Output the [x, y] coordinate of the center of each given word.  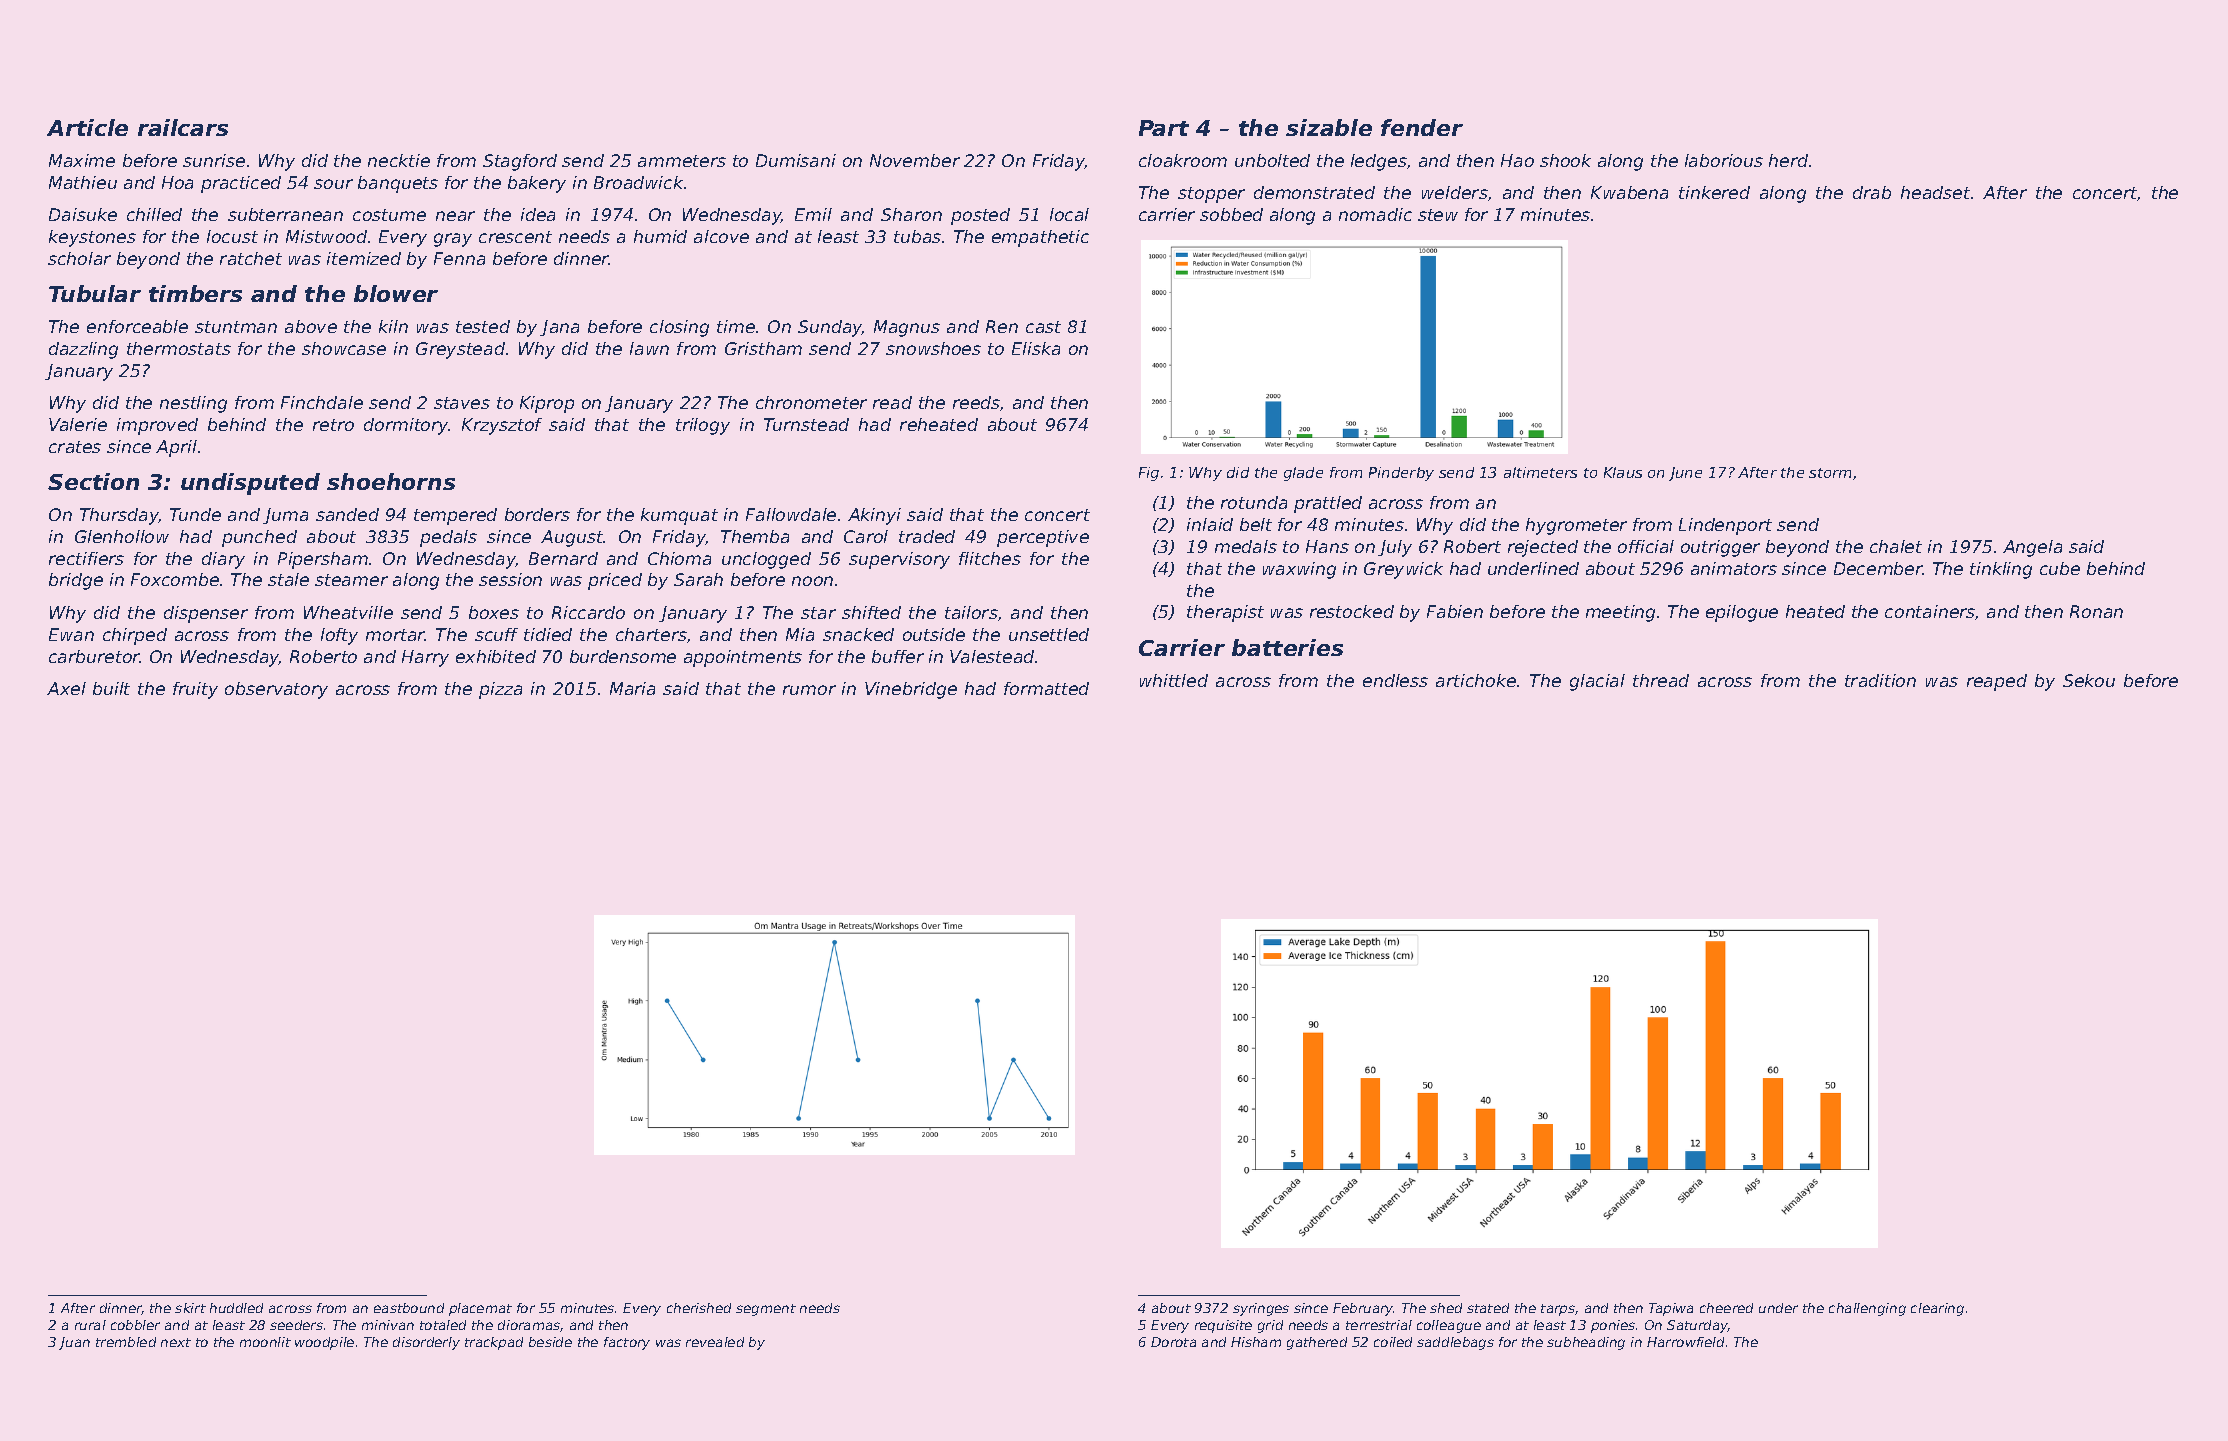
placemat [480, 1309]
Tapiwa [1671, 1309]
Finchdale [322, 402]
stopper [1211, 195]
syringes [1261, 1309]
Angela [2032, 548]
